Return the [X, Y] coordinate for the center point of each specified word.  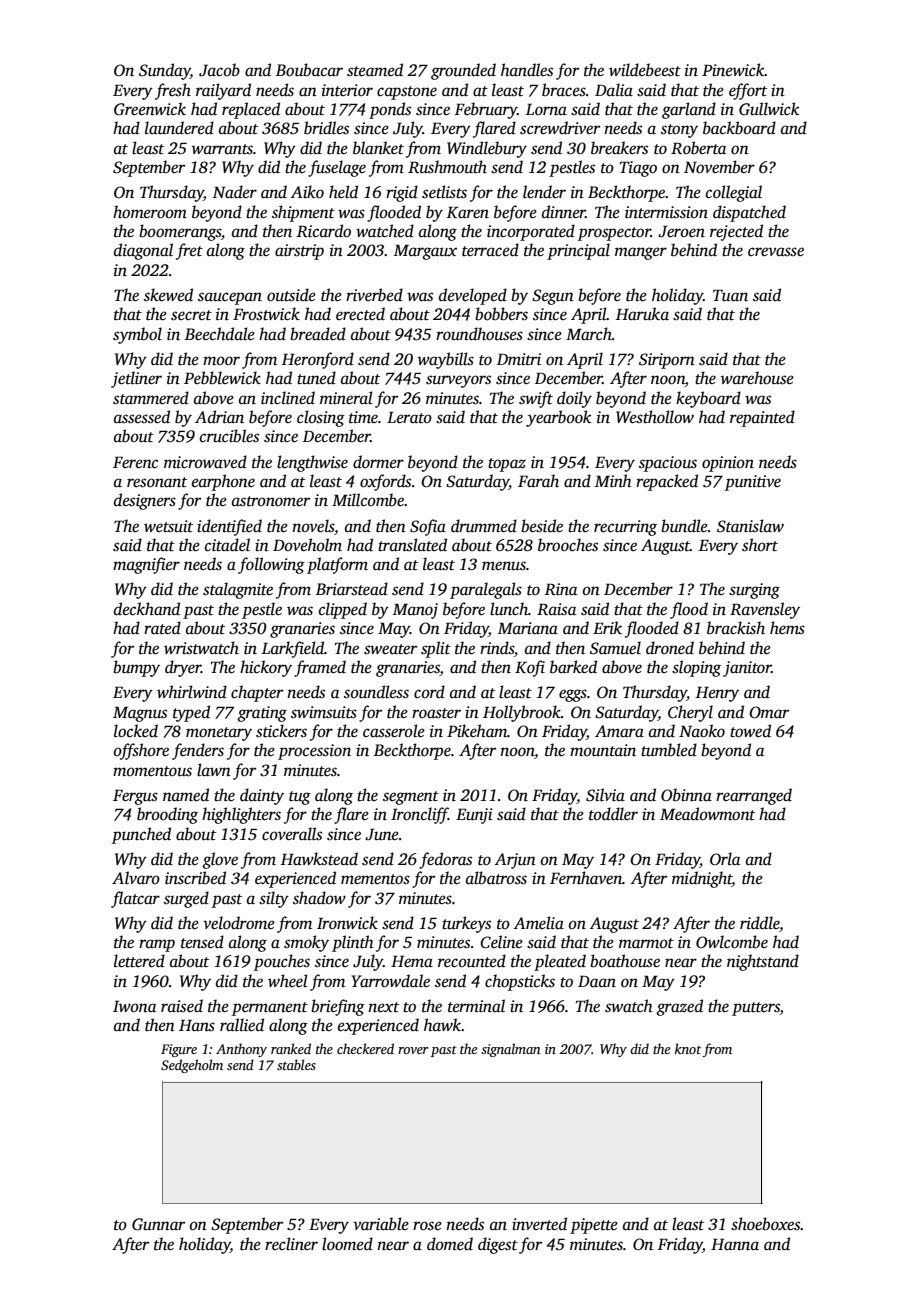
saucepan [230, 298]
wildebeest [645, 70]
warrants [222, 149]
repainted [762, 418]
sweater [390, 649]
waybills [446, 360]
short [760, 545]
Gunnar [158, 1224]
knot [688, 1048]
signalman [510, 1050]
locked [136, 731]
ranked [291, 1048]
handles [527, 70]
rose [427, 1226]
